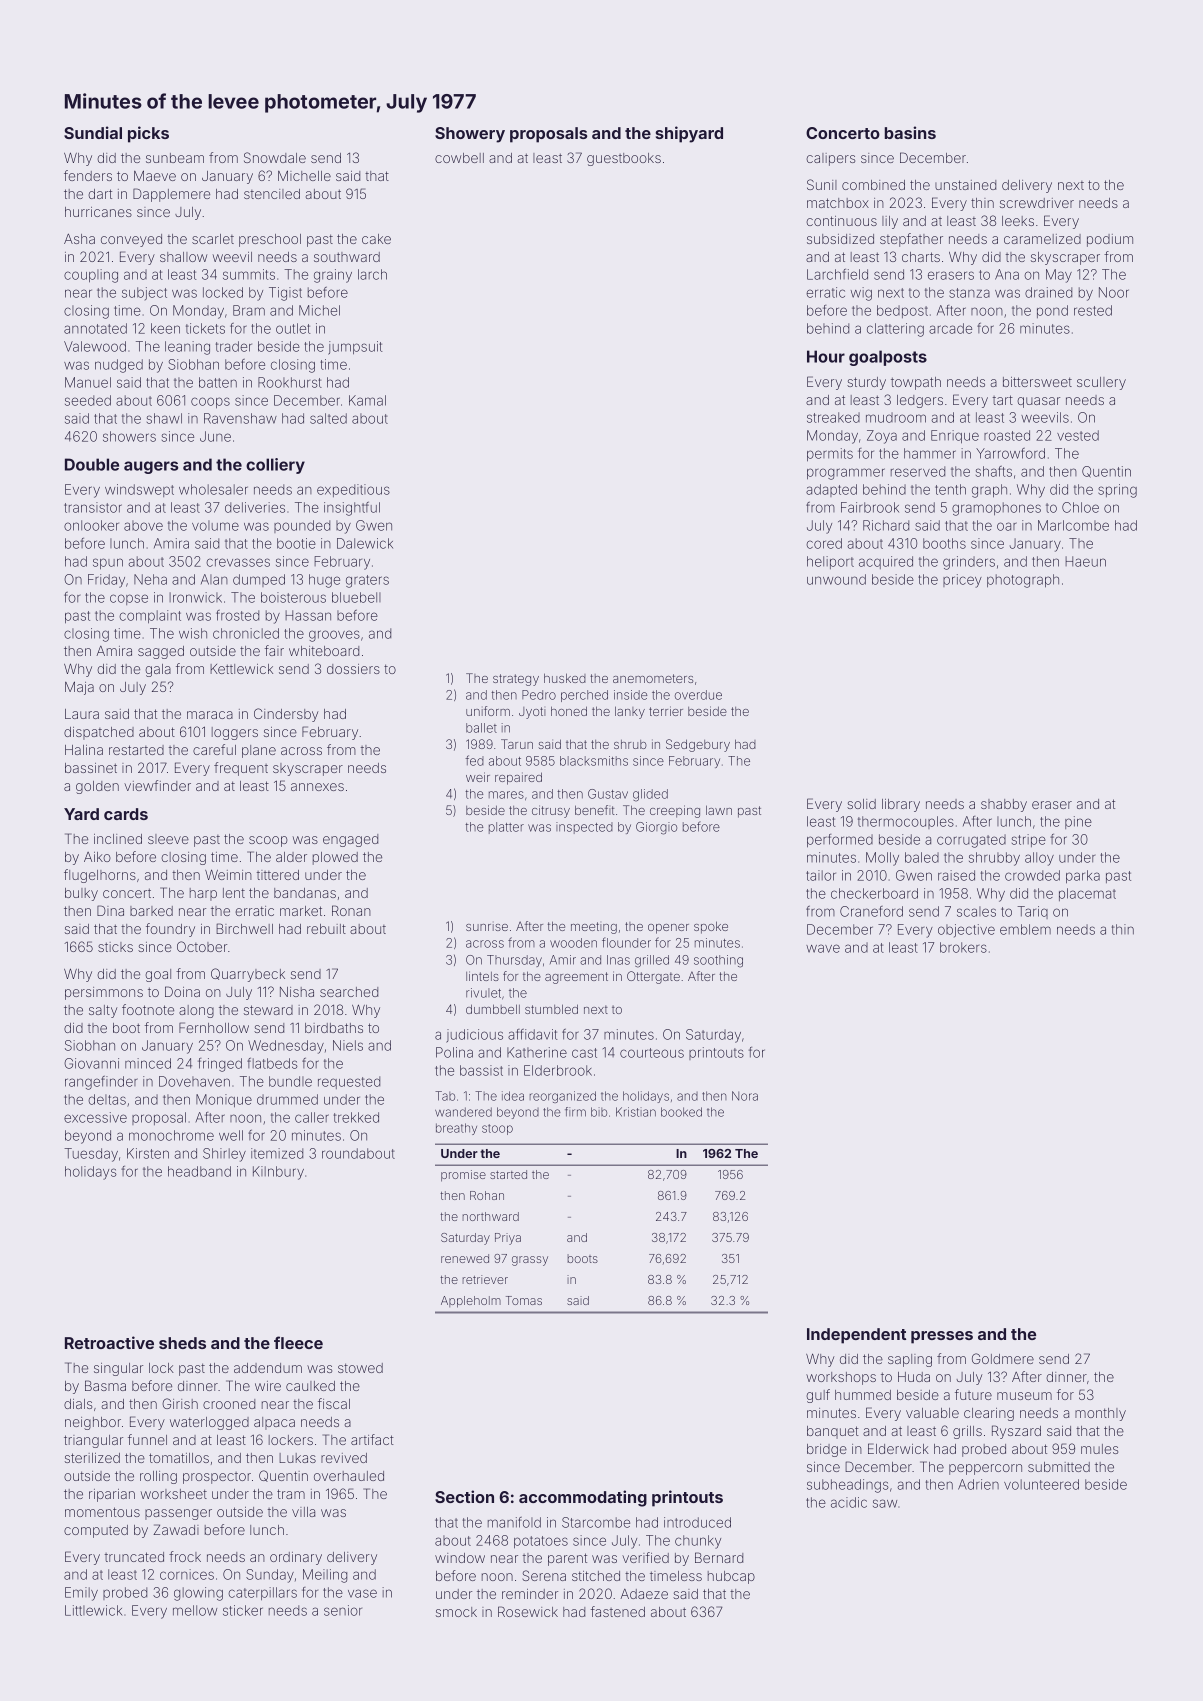 The width and height of the page is (1203, 1701). Describe the element at coordinates (470, 135) in the page. I see `Showery` at that location.
